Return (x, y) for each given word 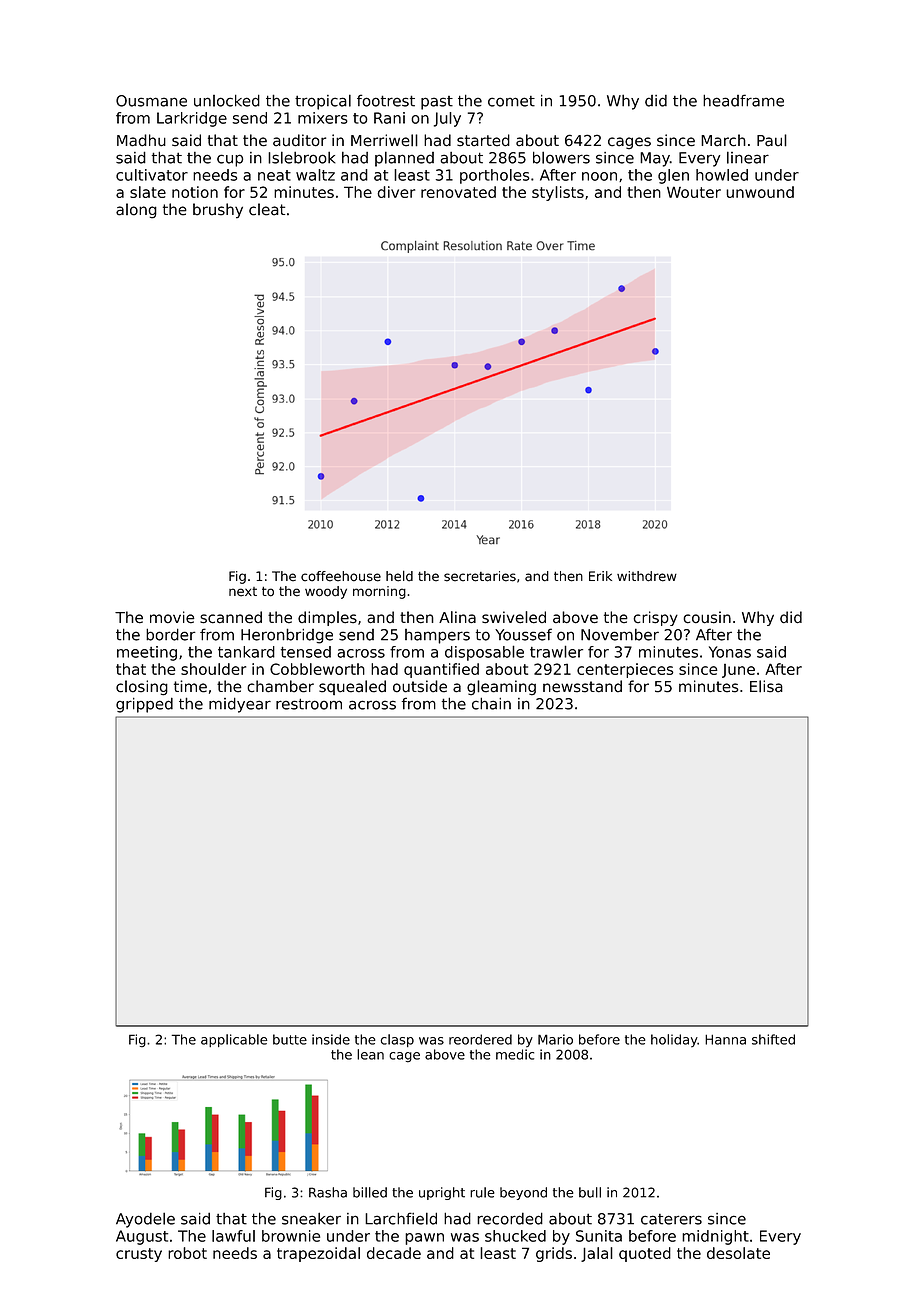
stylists (558, 193)
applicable (234, 1040)
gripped (144, 705)
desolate (738, 1253)
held (399, 576)
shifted (773, 1039)
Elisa (766, 686)
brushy (218, 211)
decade (394, 1253)
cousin (707, 617)
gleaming (501, 688)
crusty (139, 1255)
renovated (458, 192)
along (136, 211)
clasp (397, 1040)
